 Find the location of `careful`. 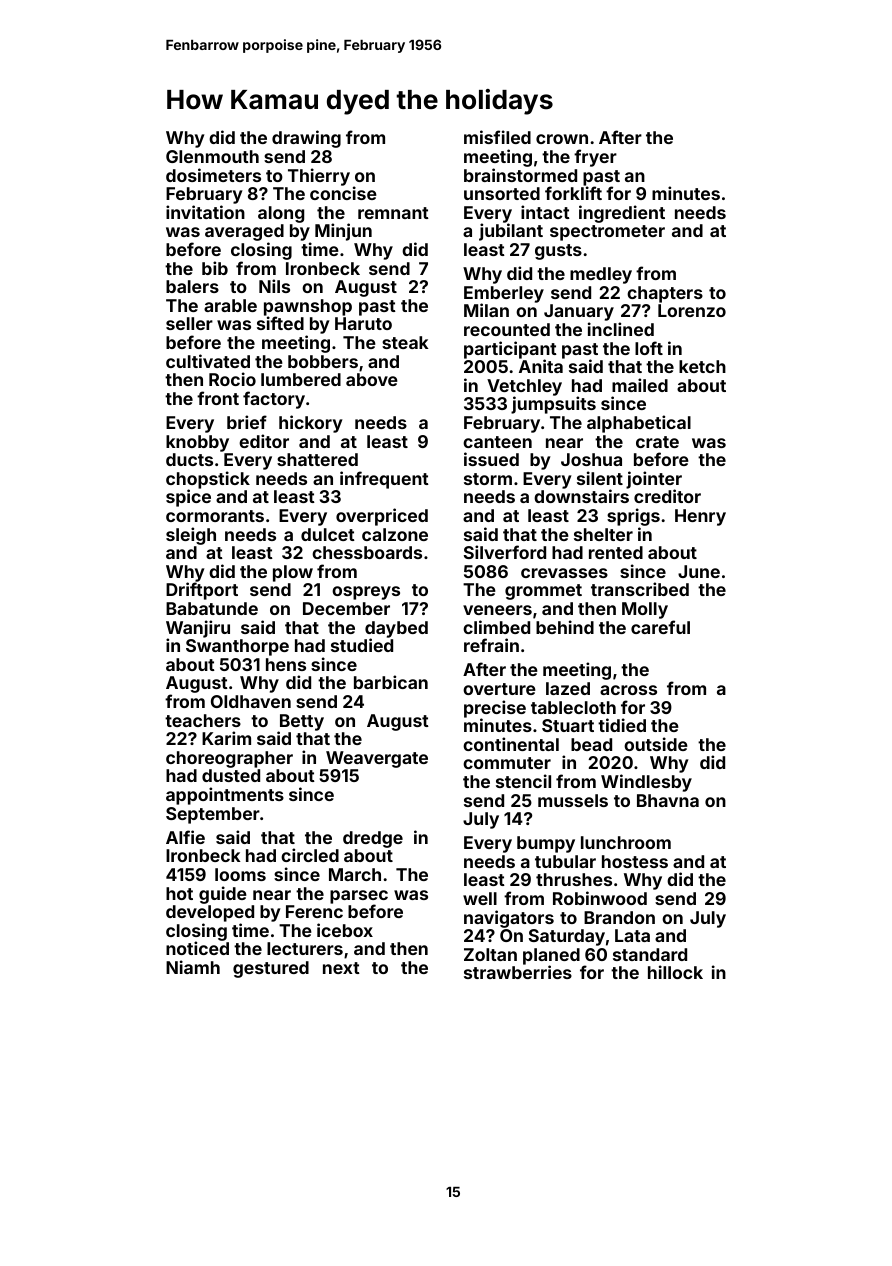

careful is located at coordinates (660, 627).
